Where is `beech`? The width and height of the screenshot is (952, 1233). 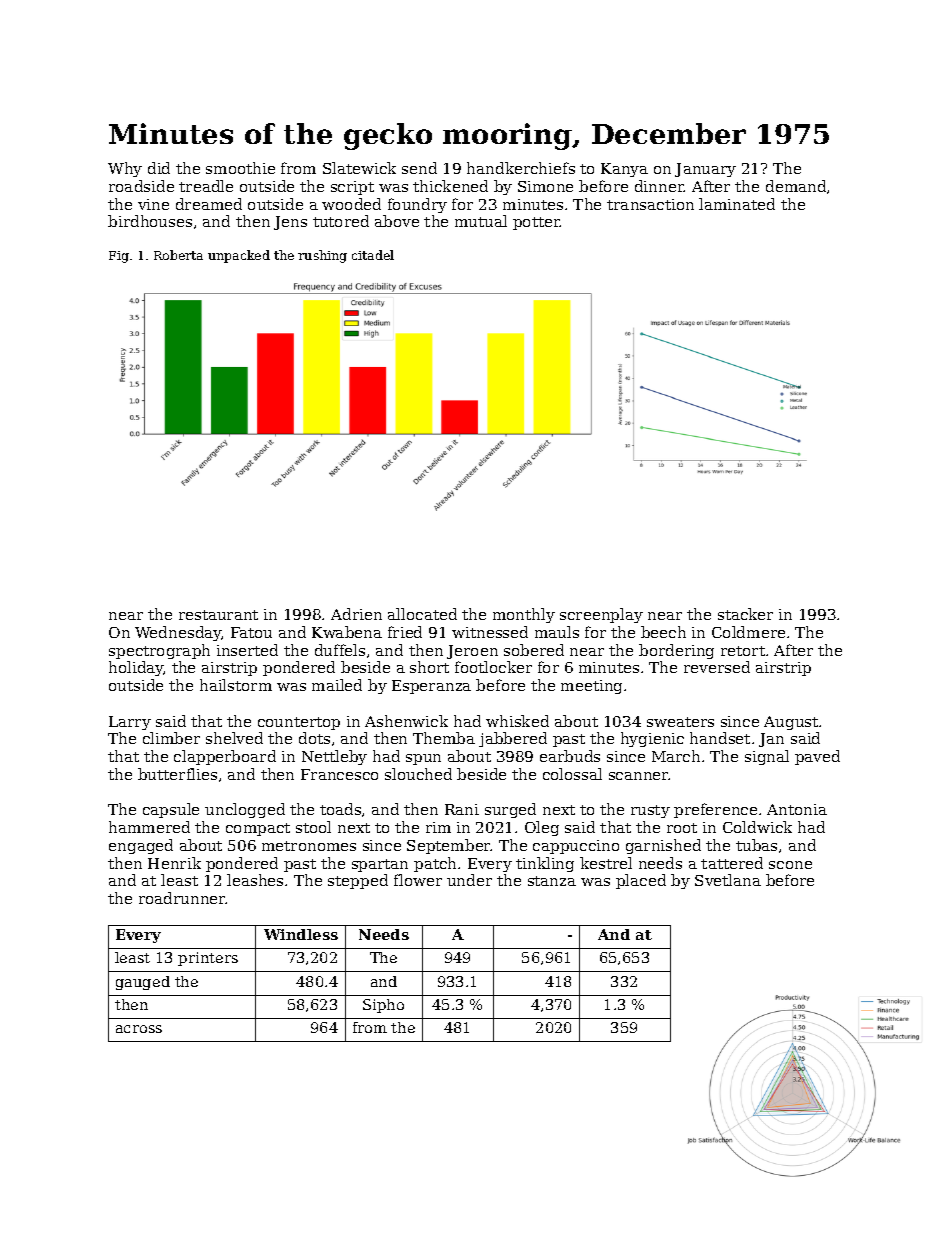 beech is located at coordinates (663, 632).
